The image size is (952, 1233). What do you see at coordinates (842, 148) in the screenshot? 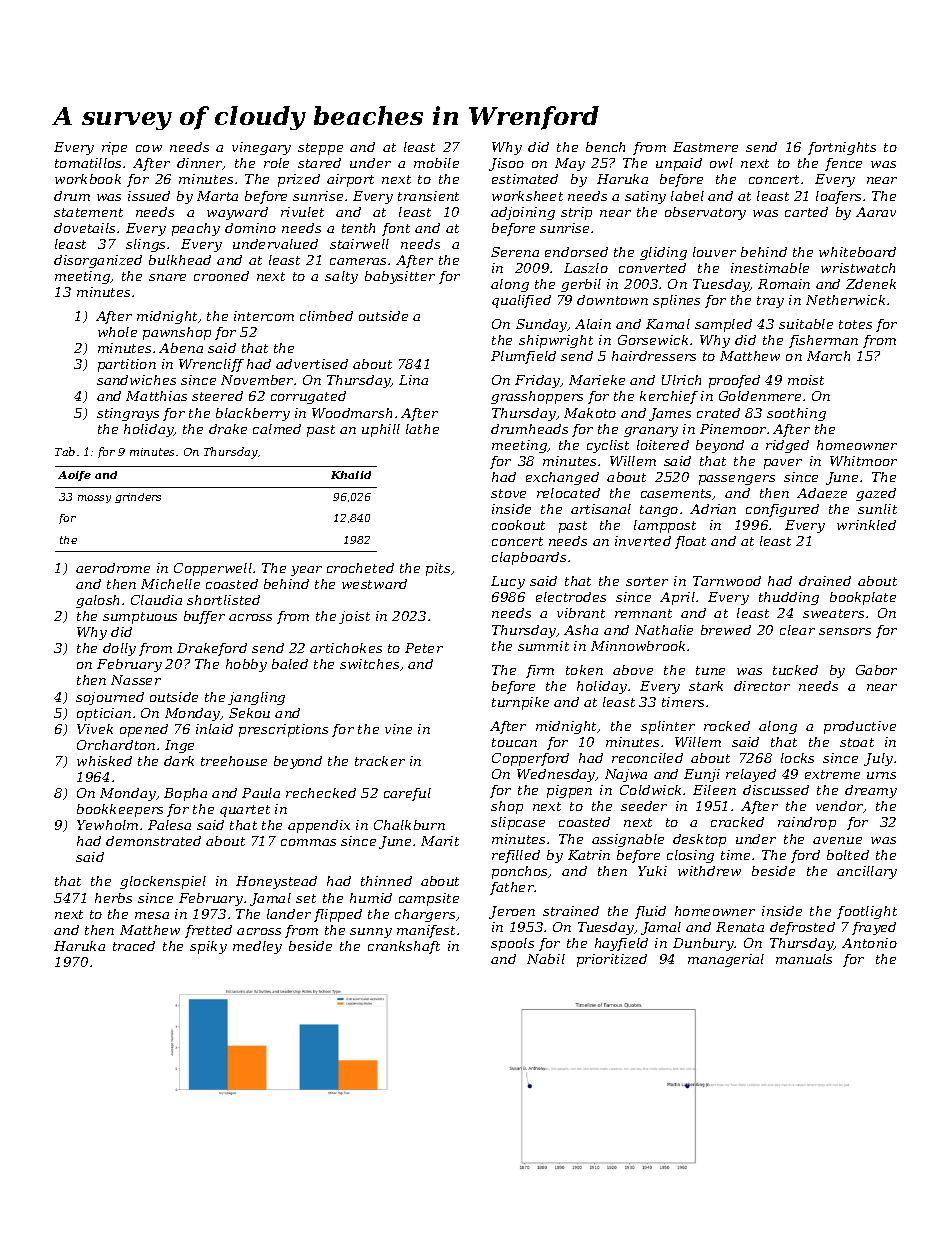
I see `fortnights` at bounding box center [842, 148].
